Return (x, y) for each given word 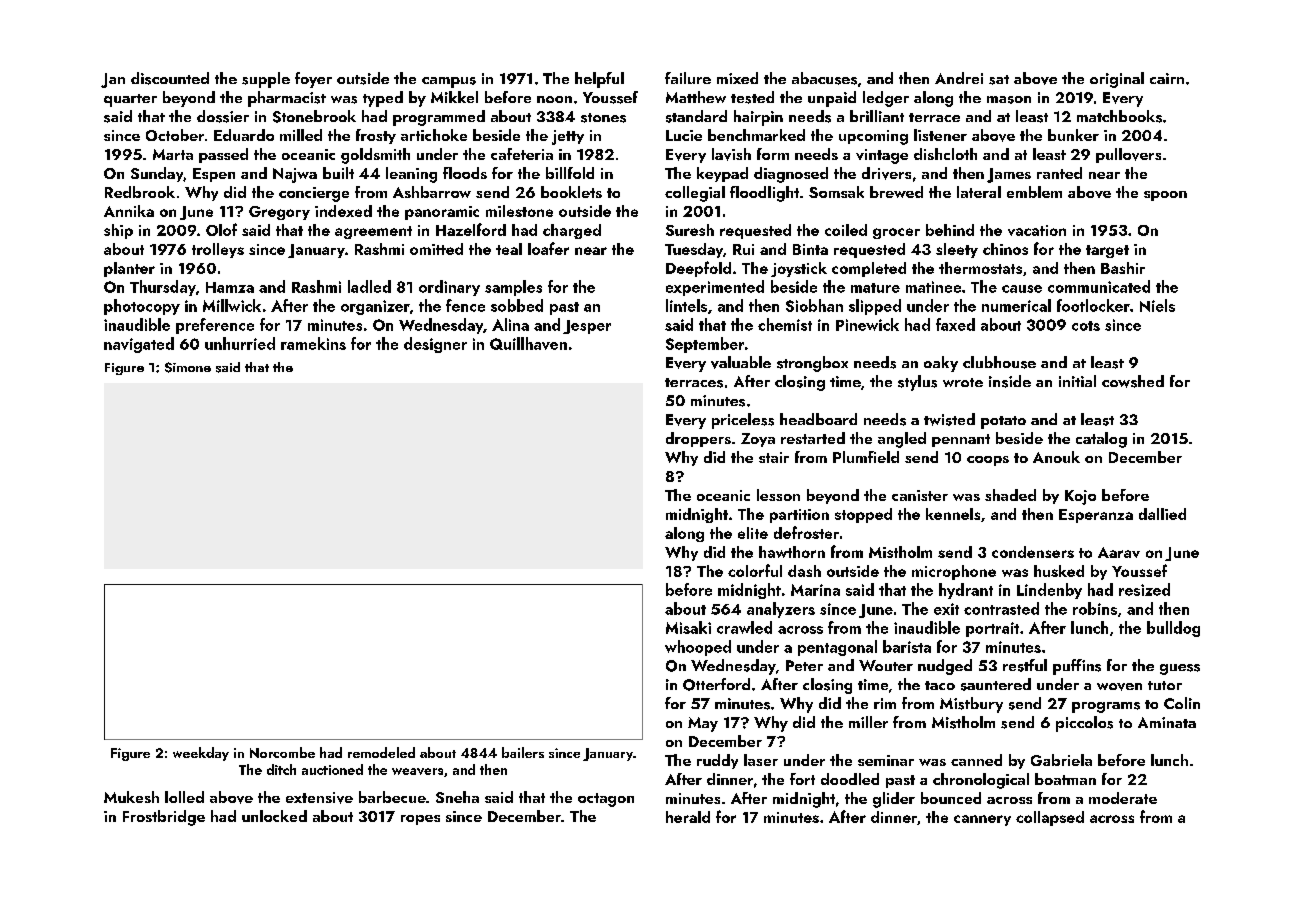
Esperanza (1096, 516)
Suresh (690, 230)
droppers (698, 439)
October (175, 135)
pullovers (1128, 155)
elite (753, 533)
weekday (201, 754)
